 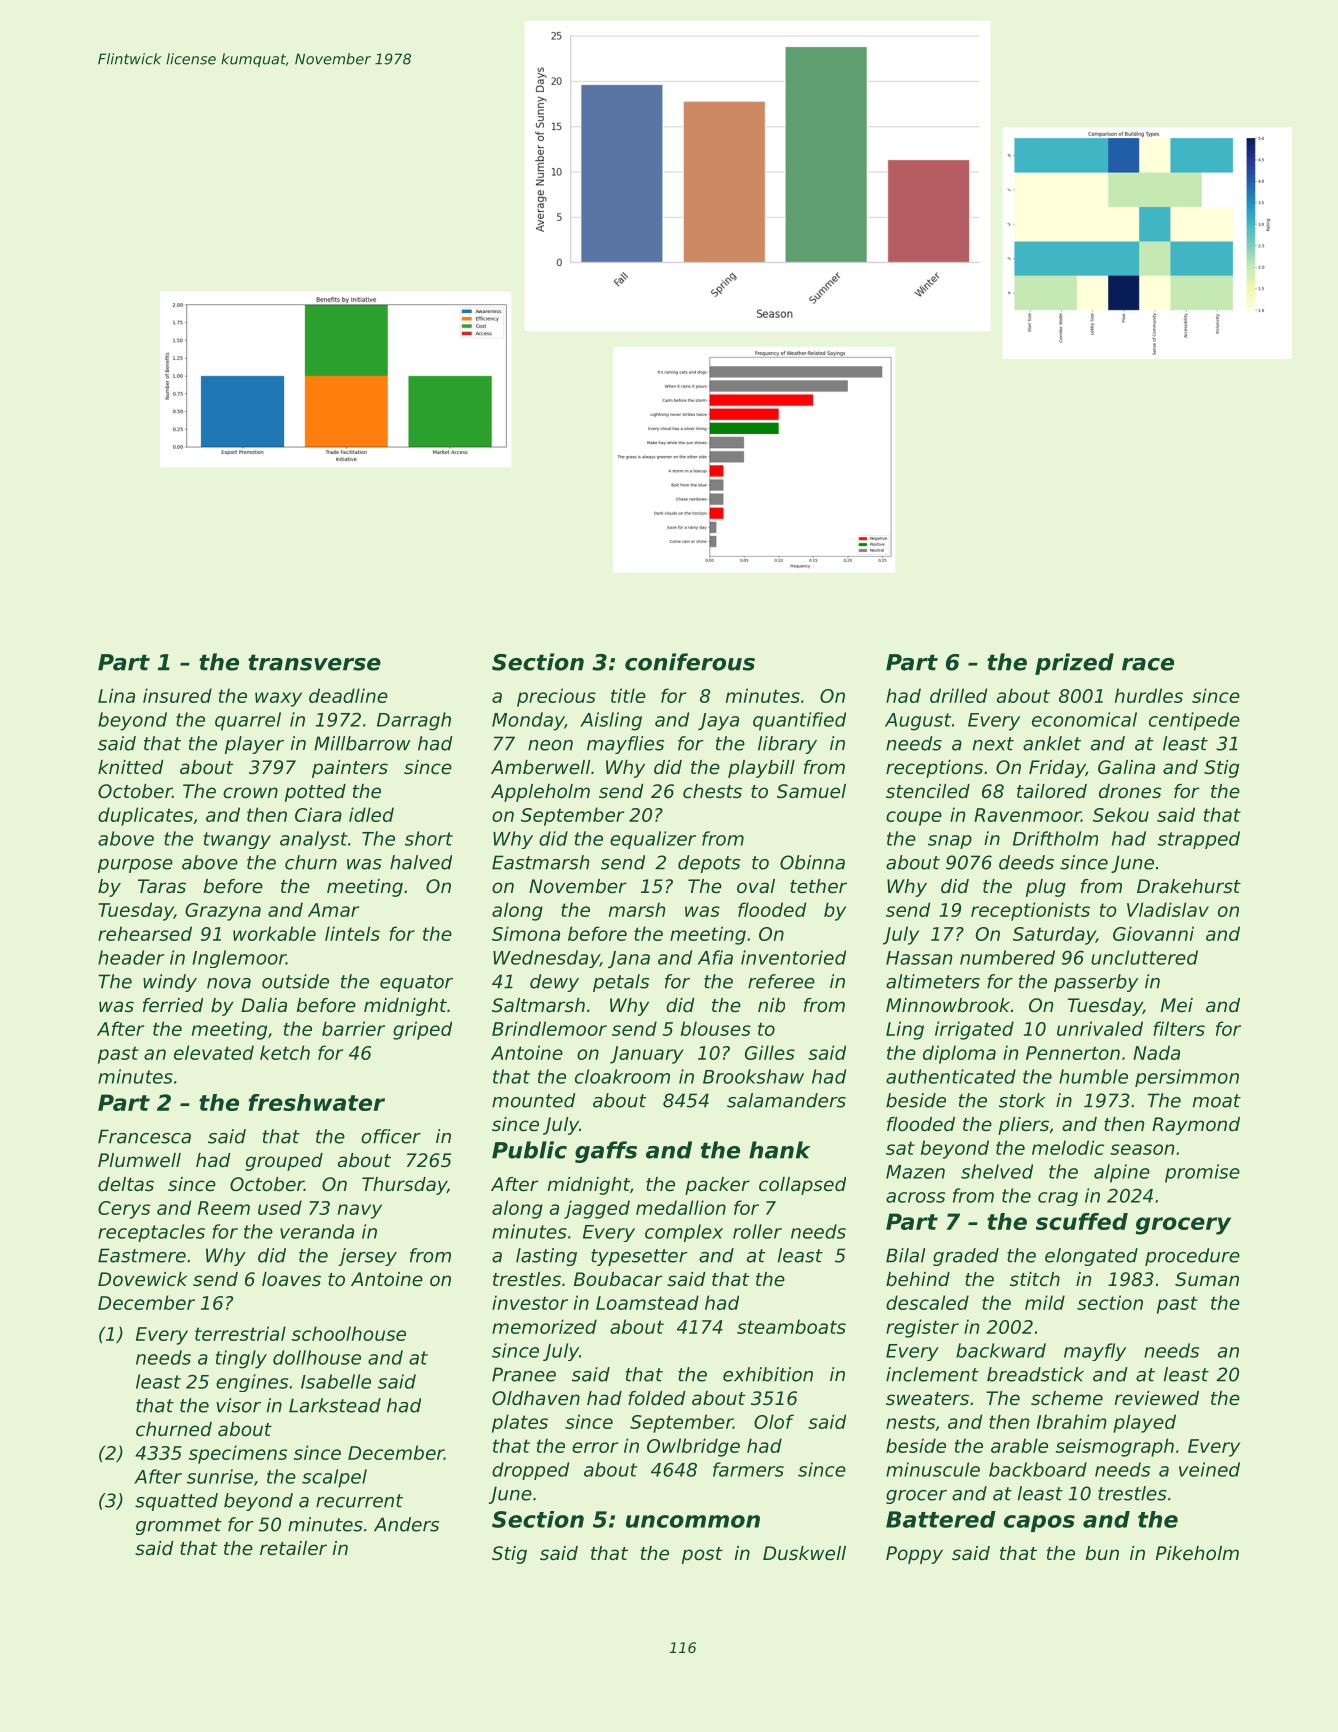 What do you see at coordinates (690, 662) in the page?
I see `coniferous` at bounding box center [690, 662].
